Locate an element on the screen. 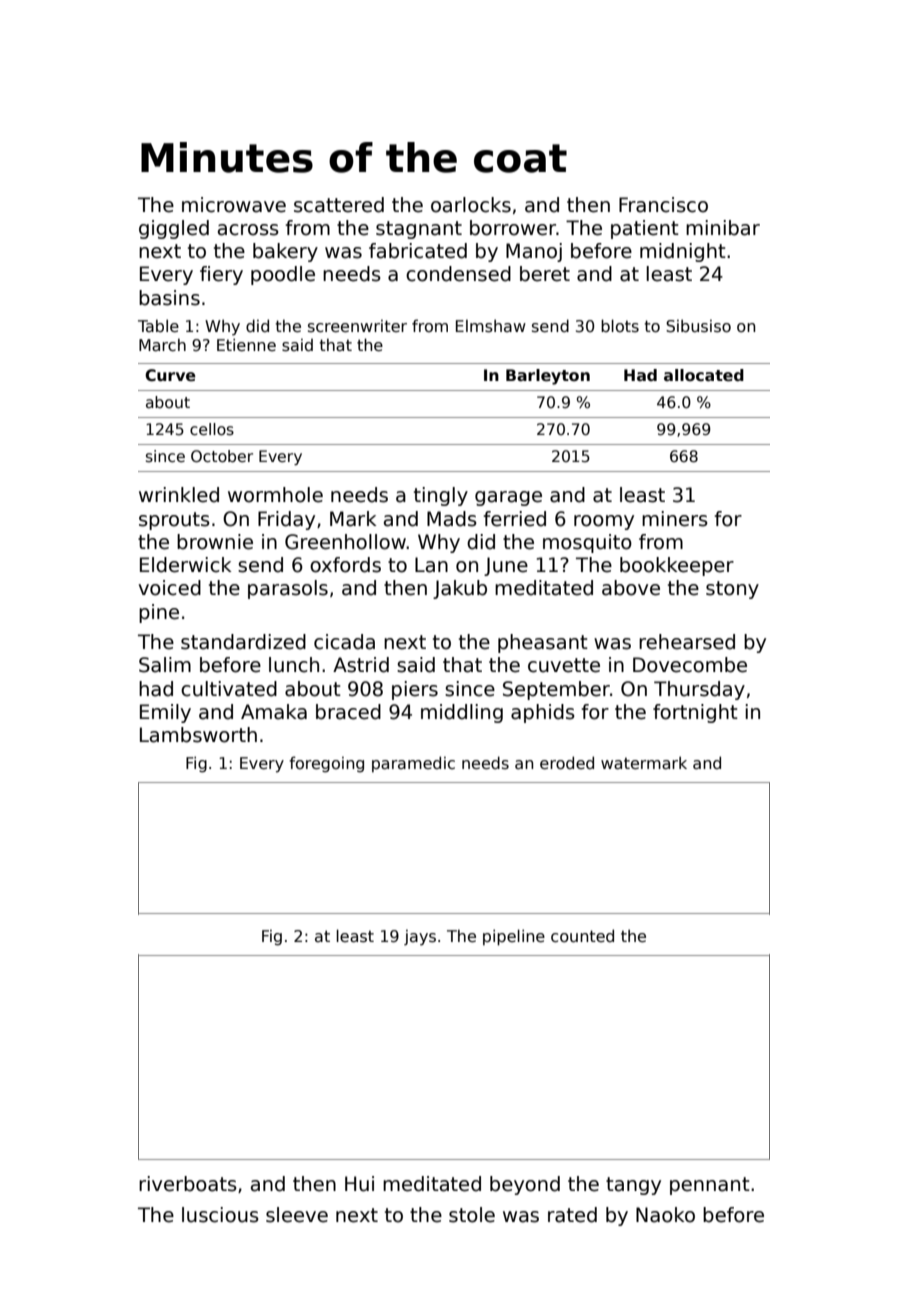 This screenshot has width=908, height=1316. parasols is located at coordinates (288, 589).
